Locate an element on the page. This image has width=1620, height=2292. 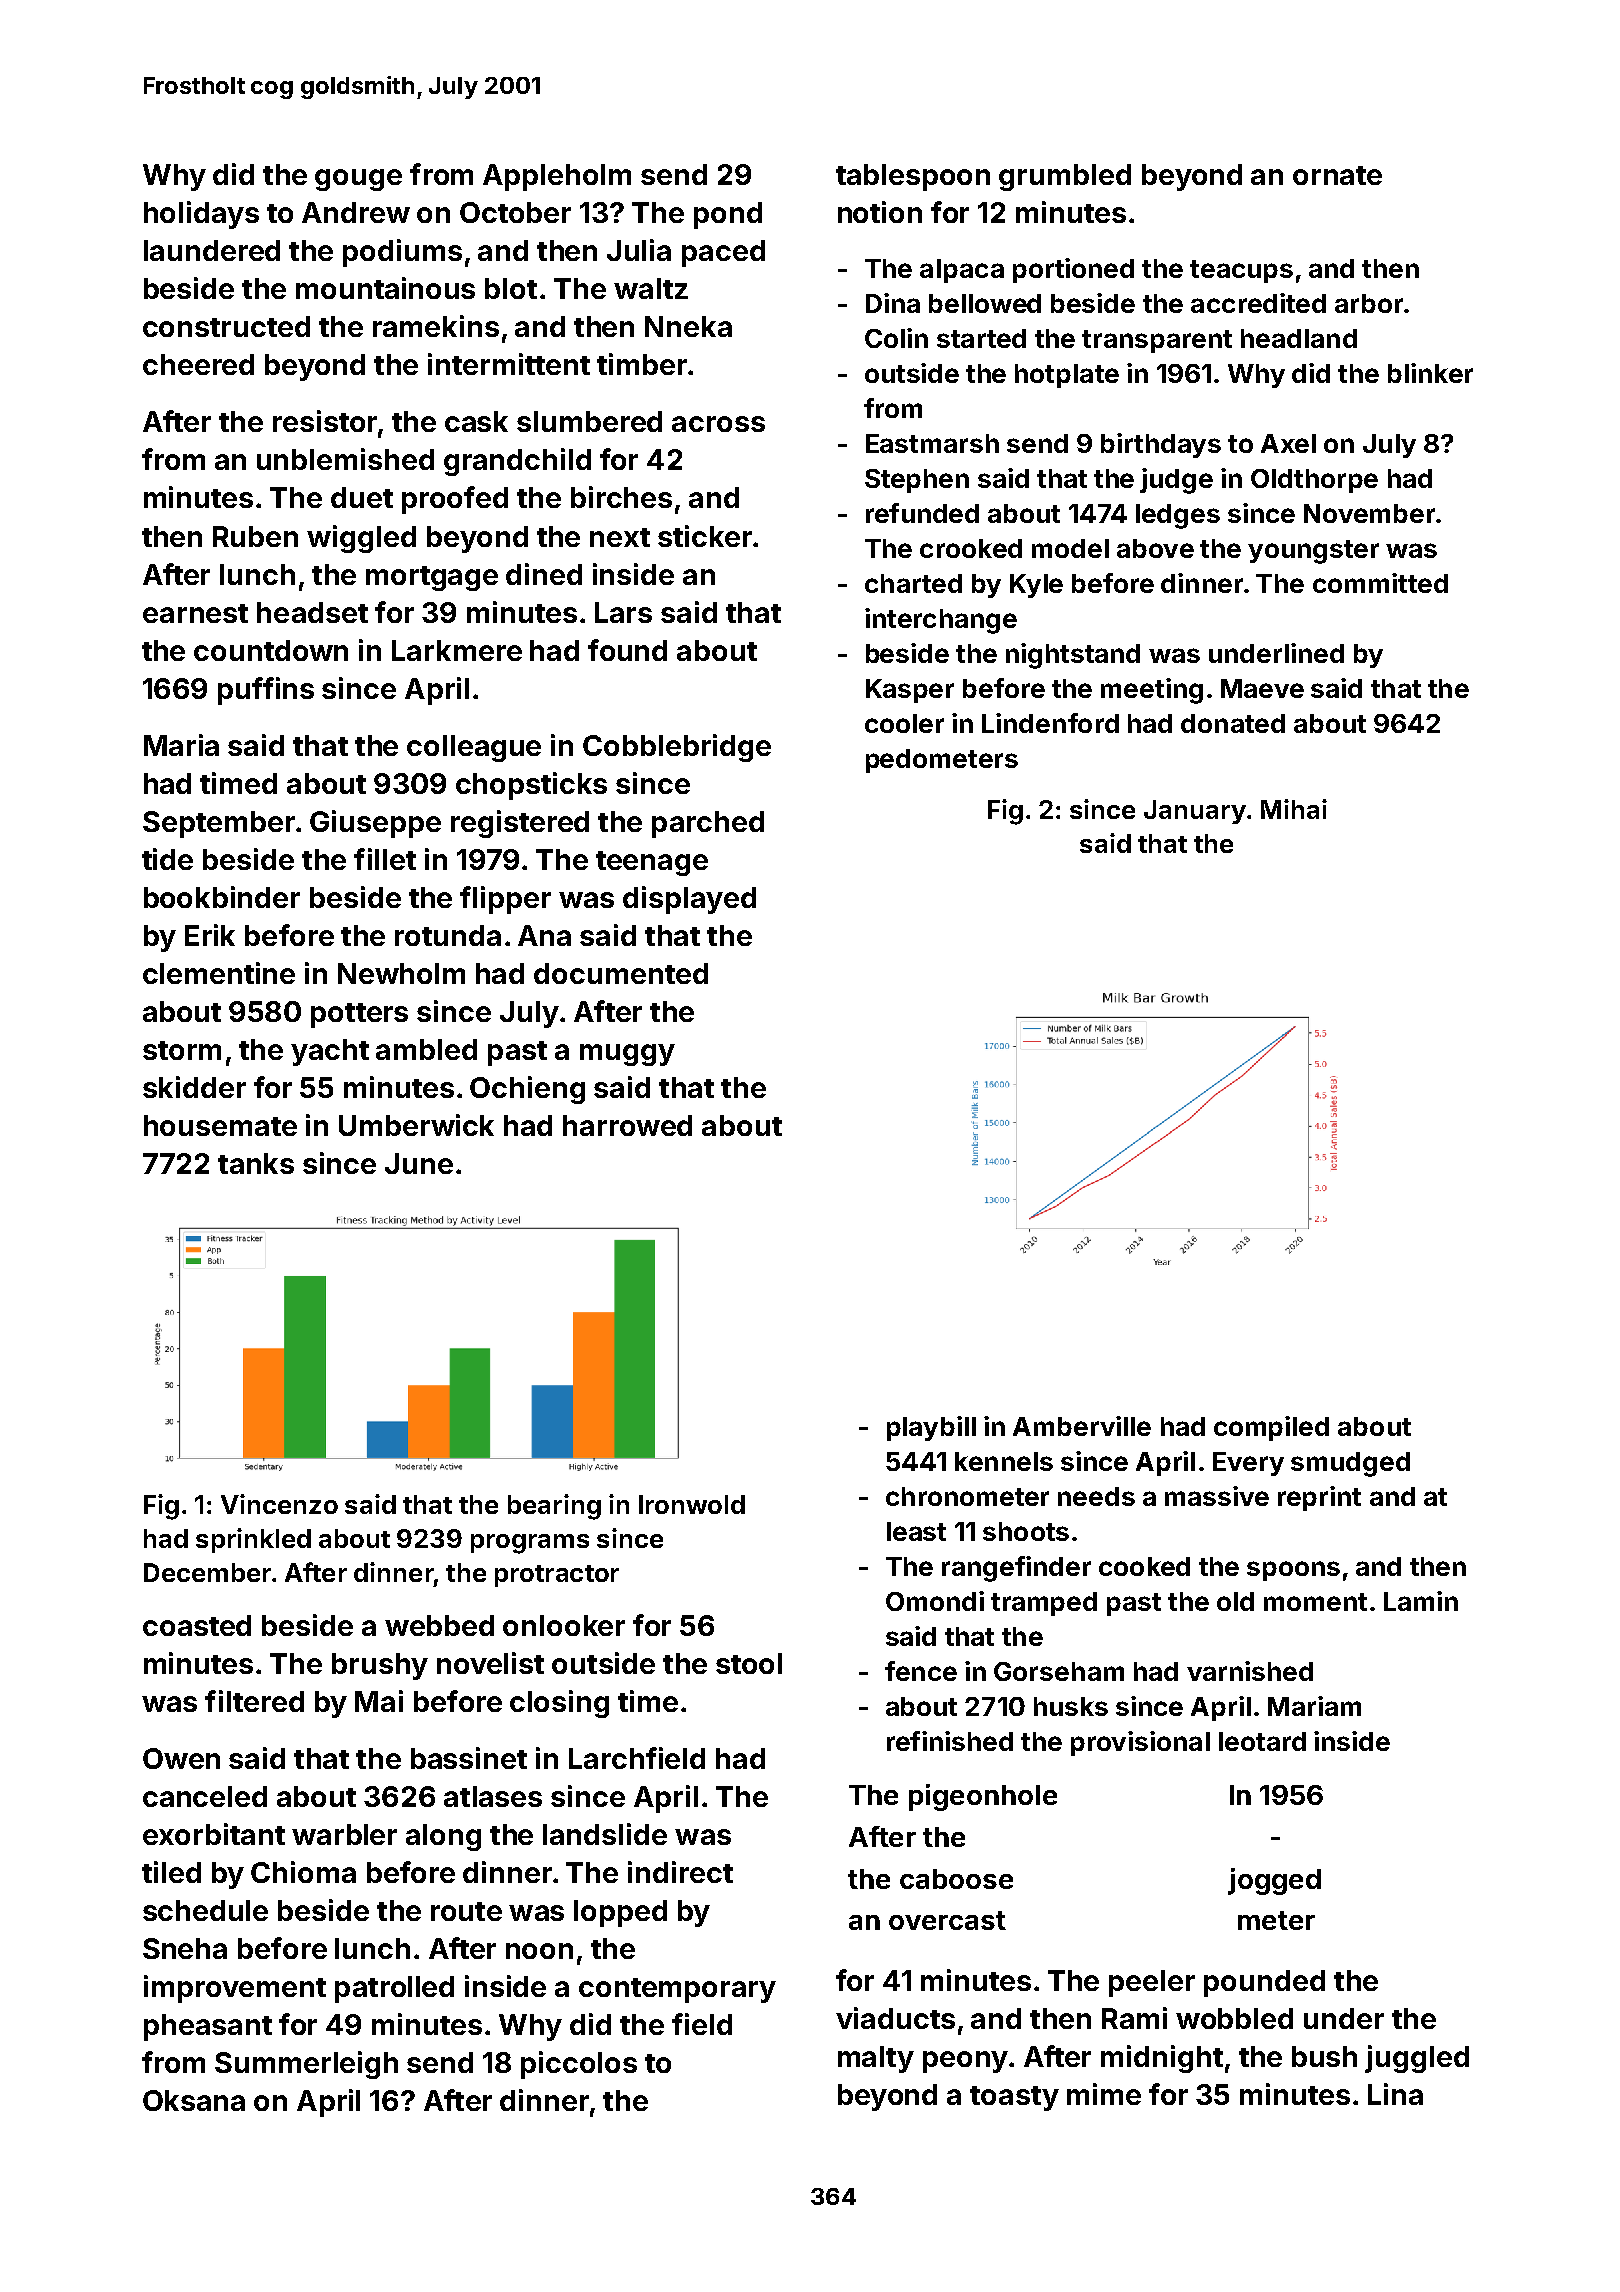
Dina is located at coordinates (893, 303).
